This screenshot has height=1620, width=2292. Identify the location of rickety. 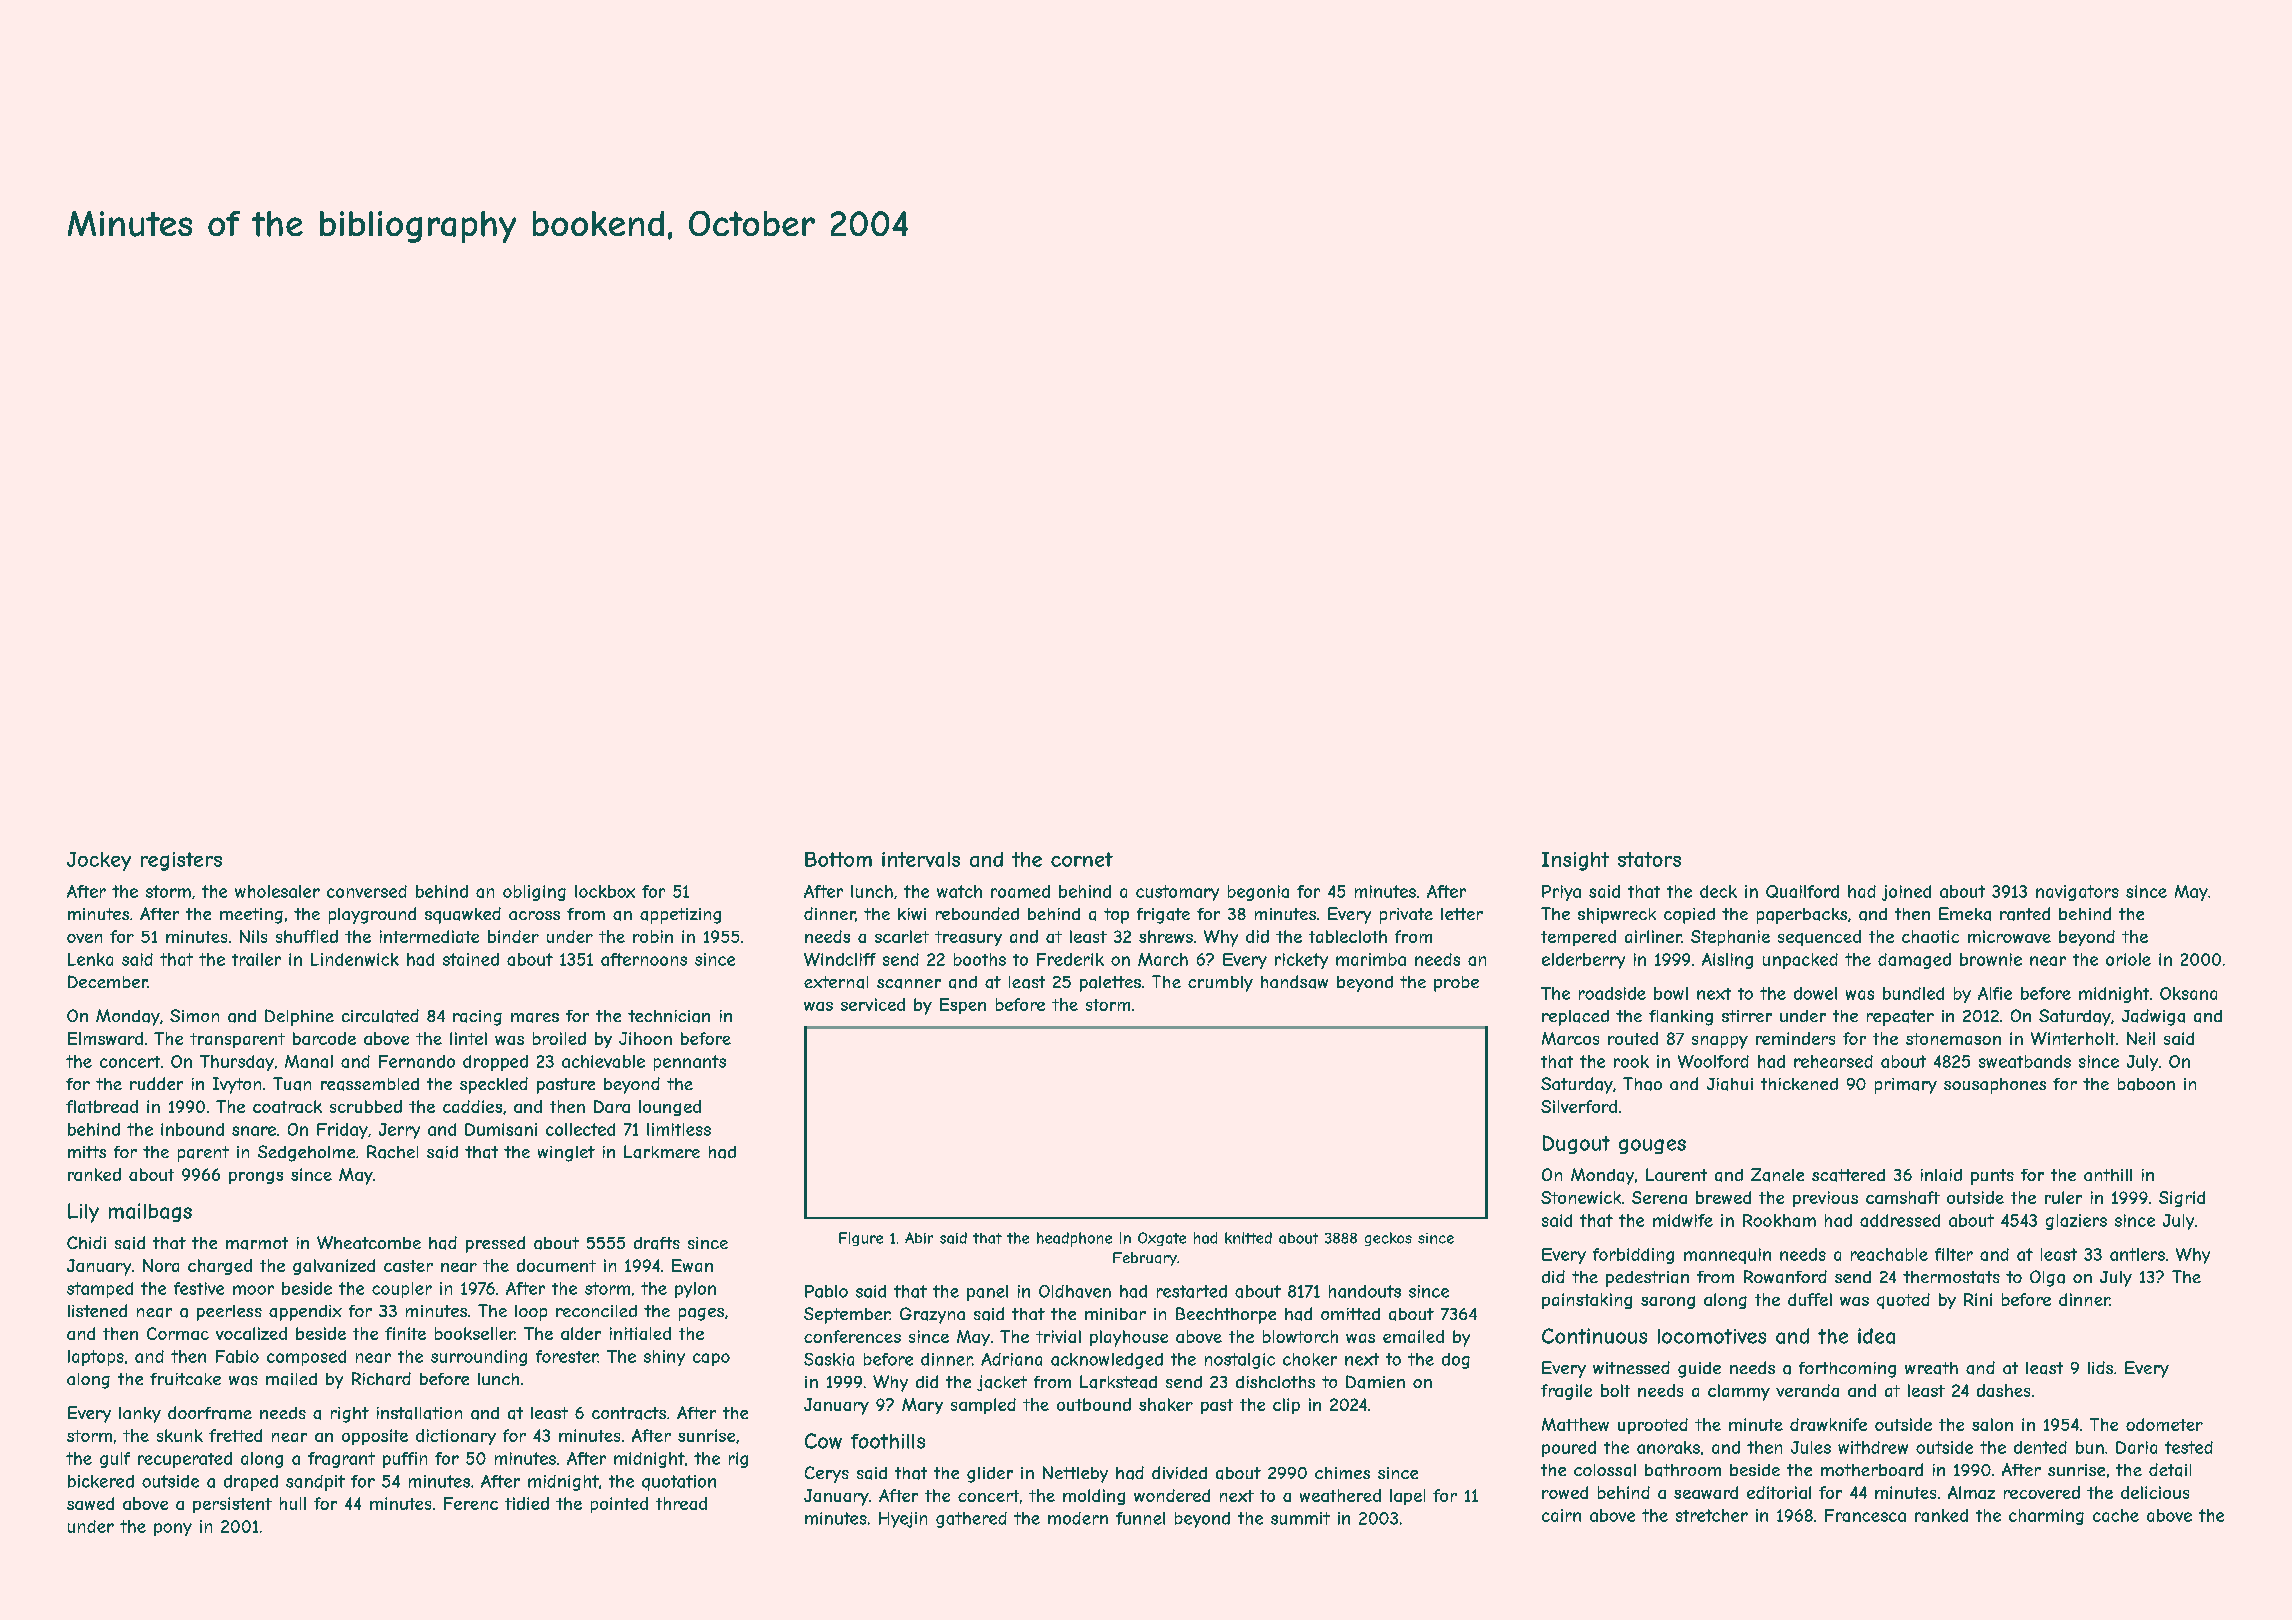
(1301, 961).
